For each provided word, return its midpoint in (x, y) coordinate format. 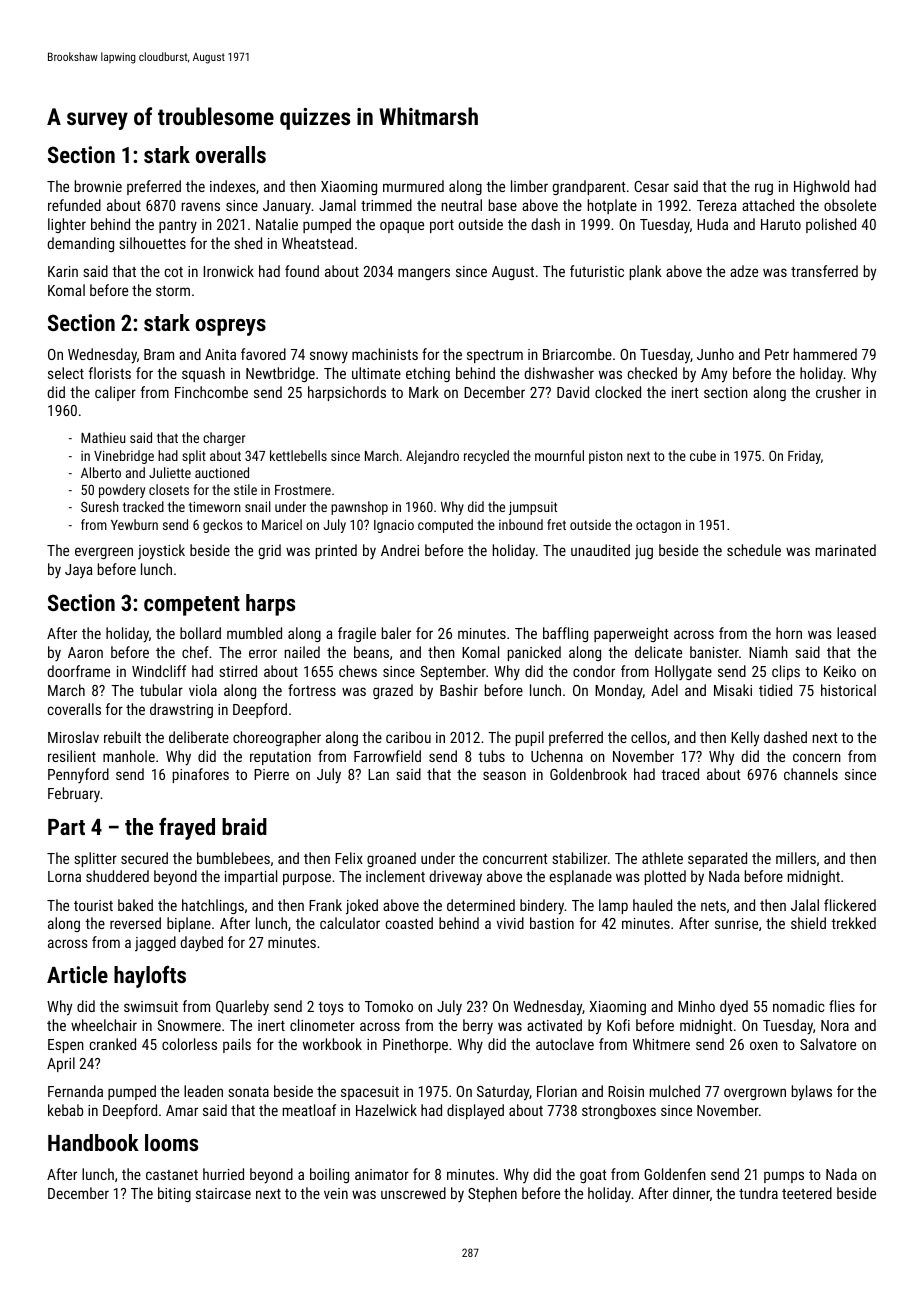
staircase (223, 1193)
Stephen (492, 1194)
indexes (233, 186)
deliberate (199, 737)
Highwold (821, 187)
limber (529, 186)
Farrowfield (387, 756)
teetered (807, 1193)
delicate (658, 652)
